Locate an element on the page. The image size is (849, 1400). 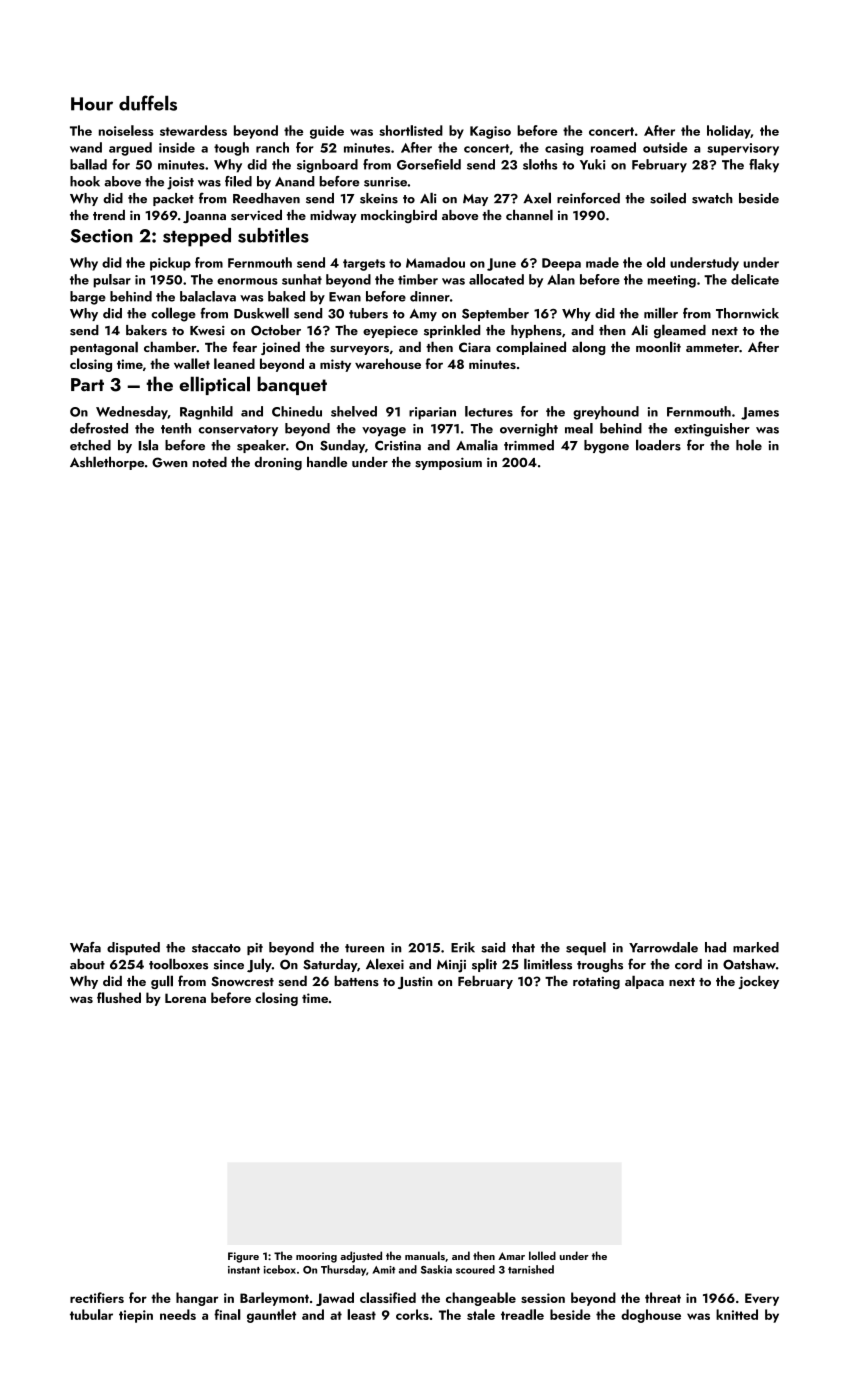
hole is located at coordinates (749, 445).
